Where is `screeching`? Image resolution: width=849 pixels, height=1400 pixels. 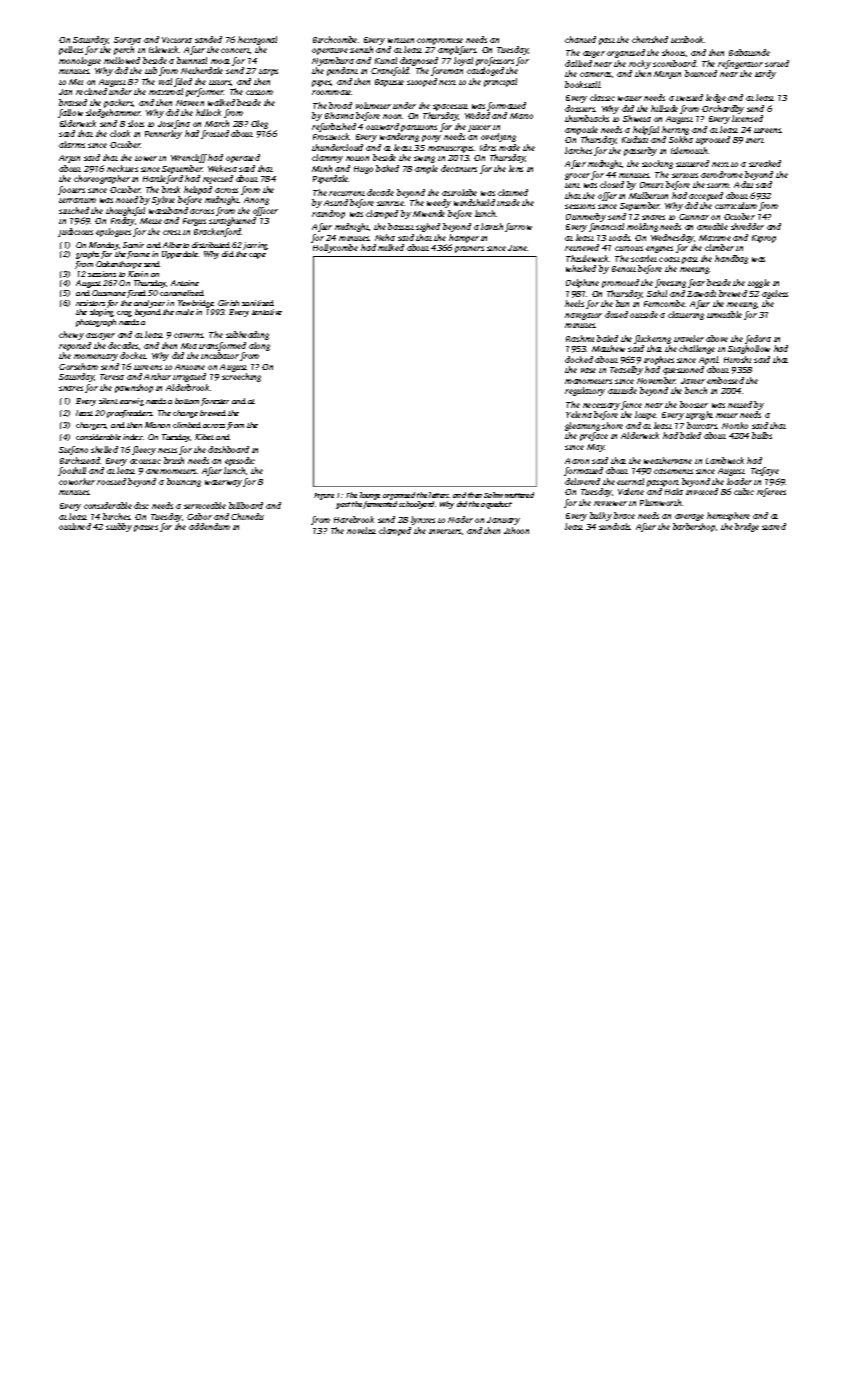 screeching is located at coordinates (241, 377).
